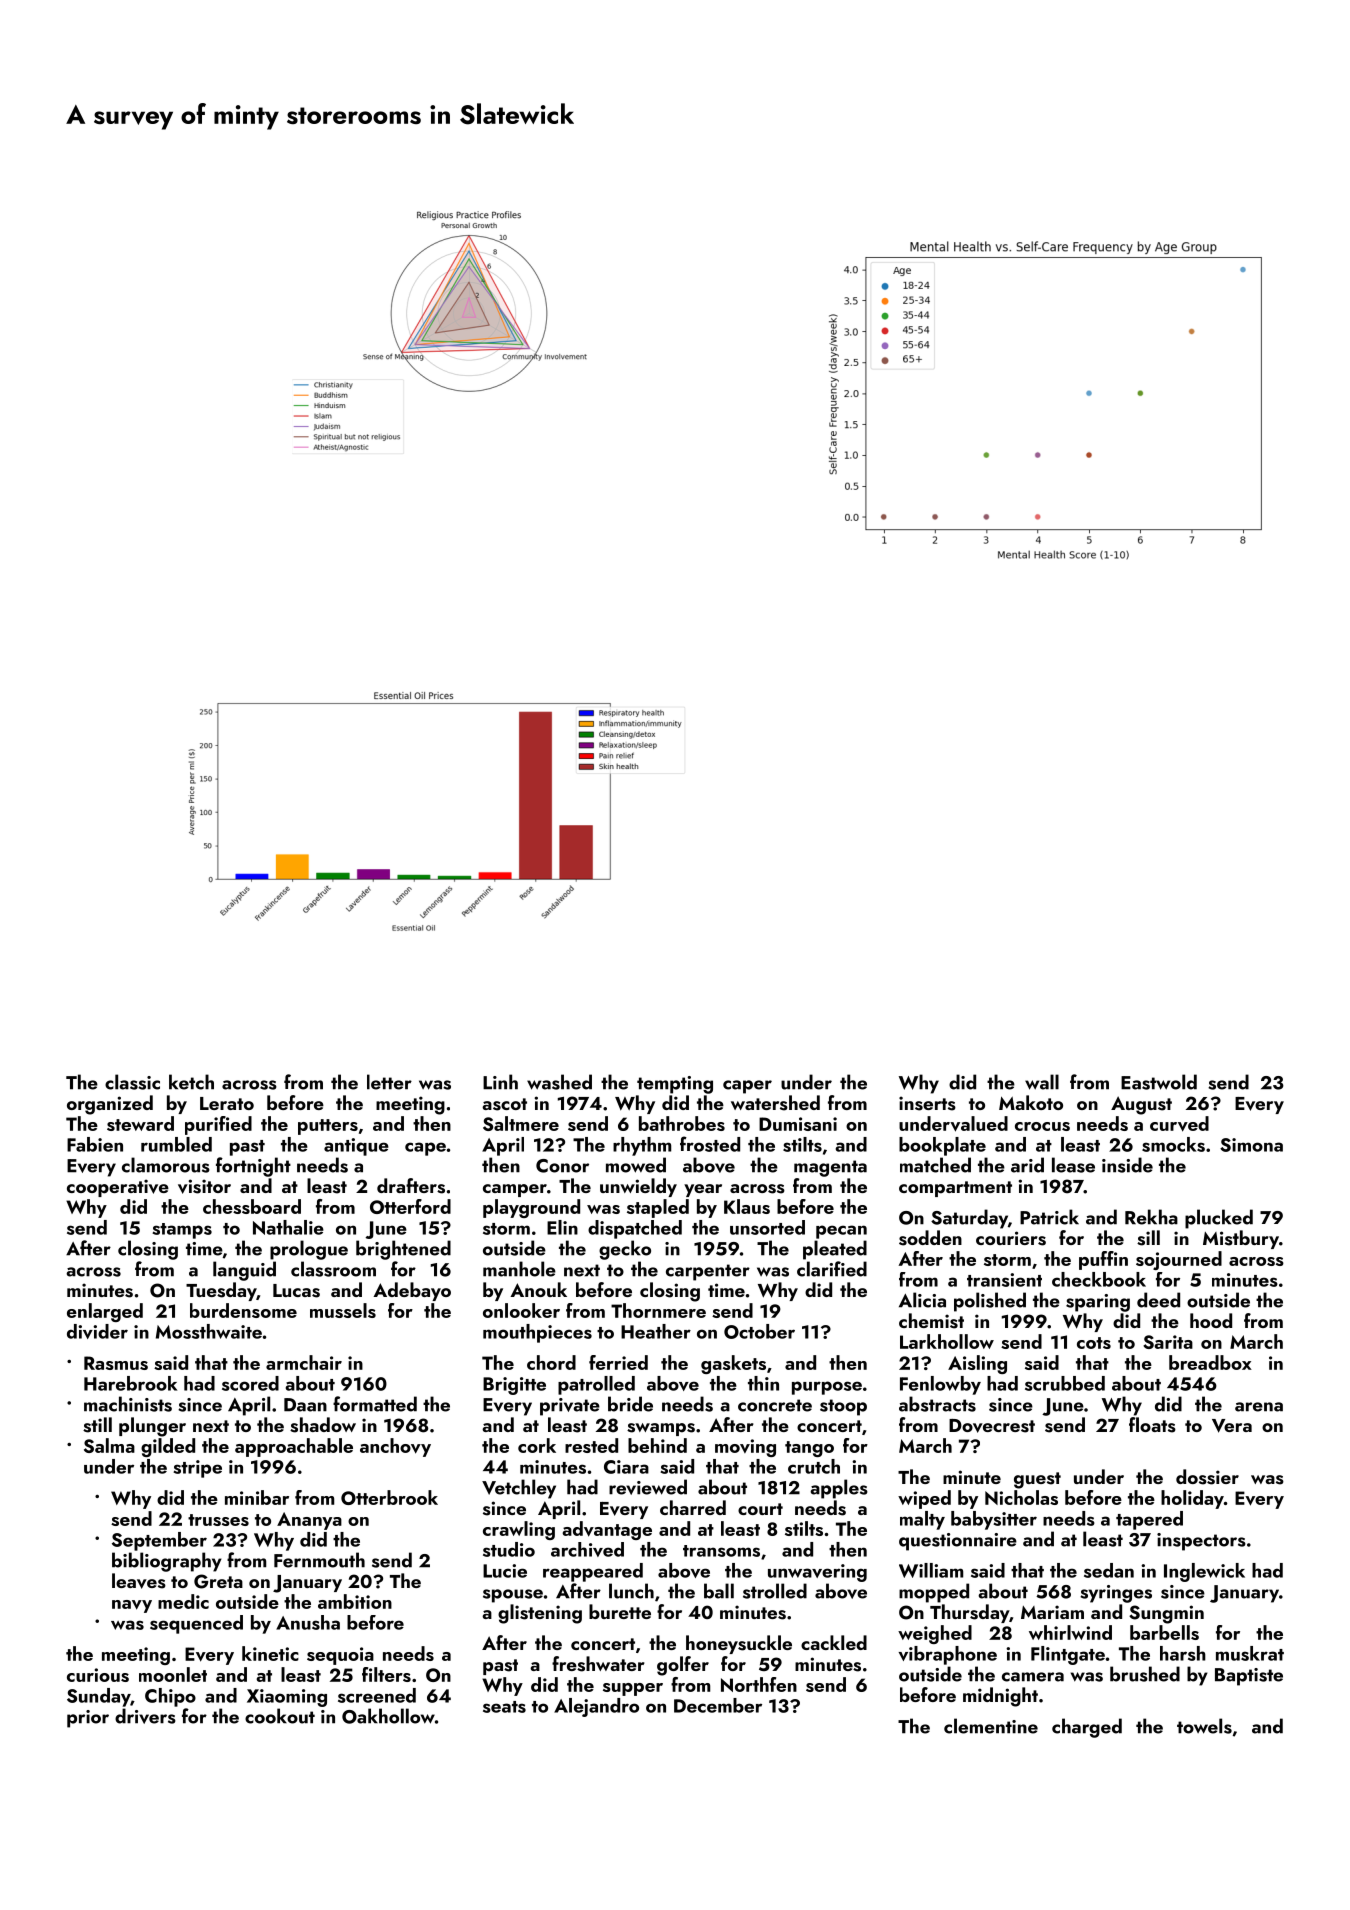  Describe the element at coordinates (630, 1404) in the document. I see `bride` at that location.
